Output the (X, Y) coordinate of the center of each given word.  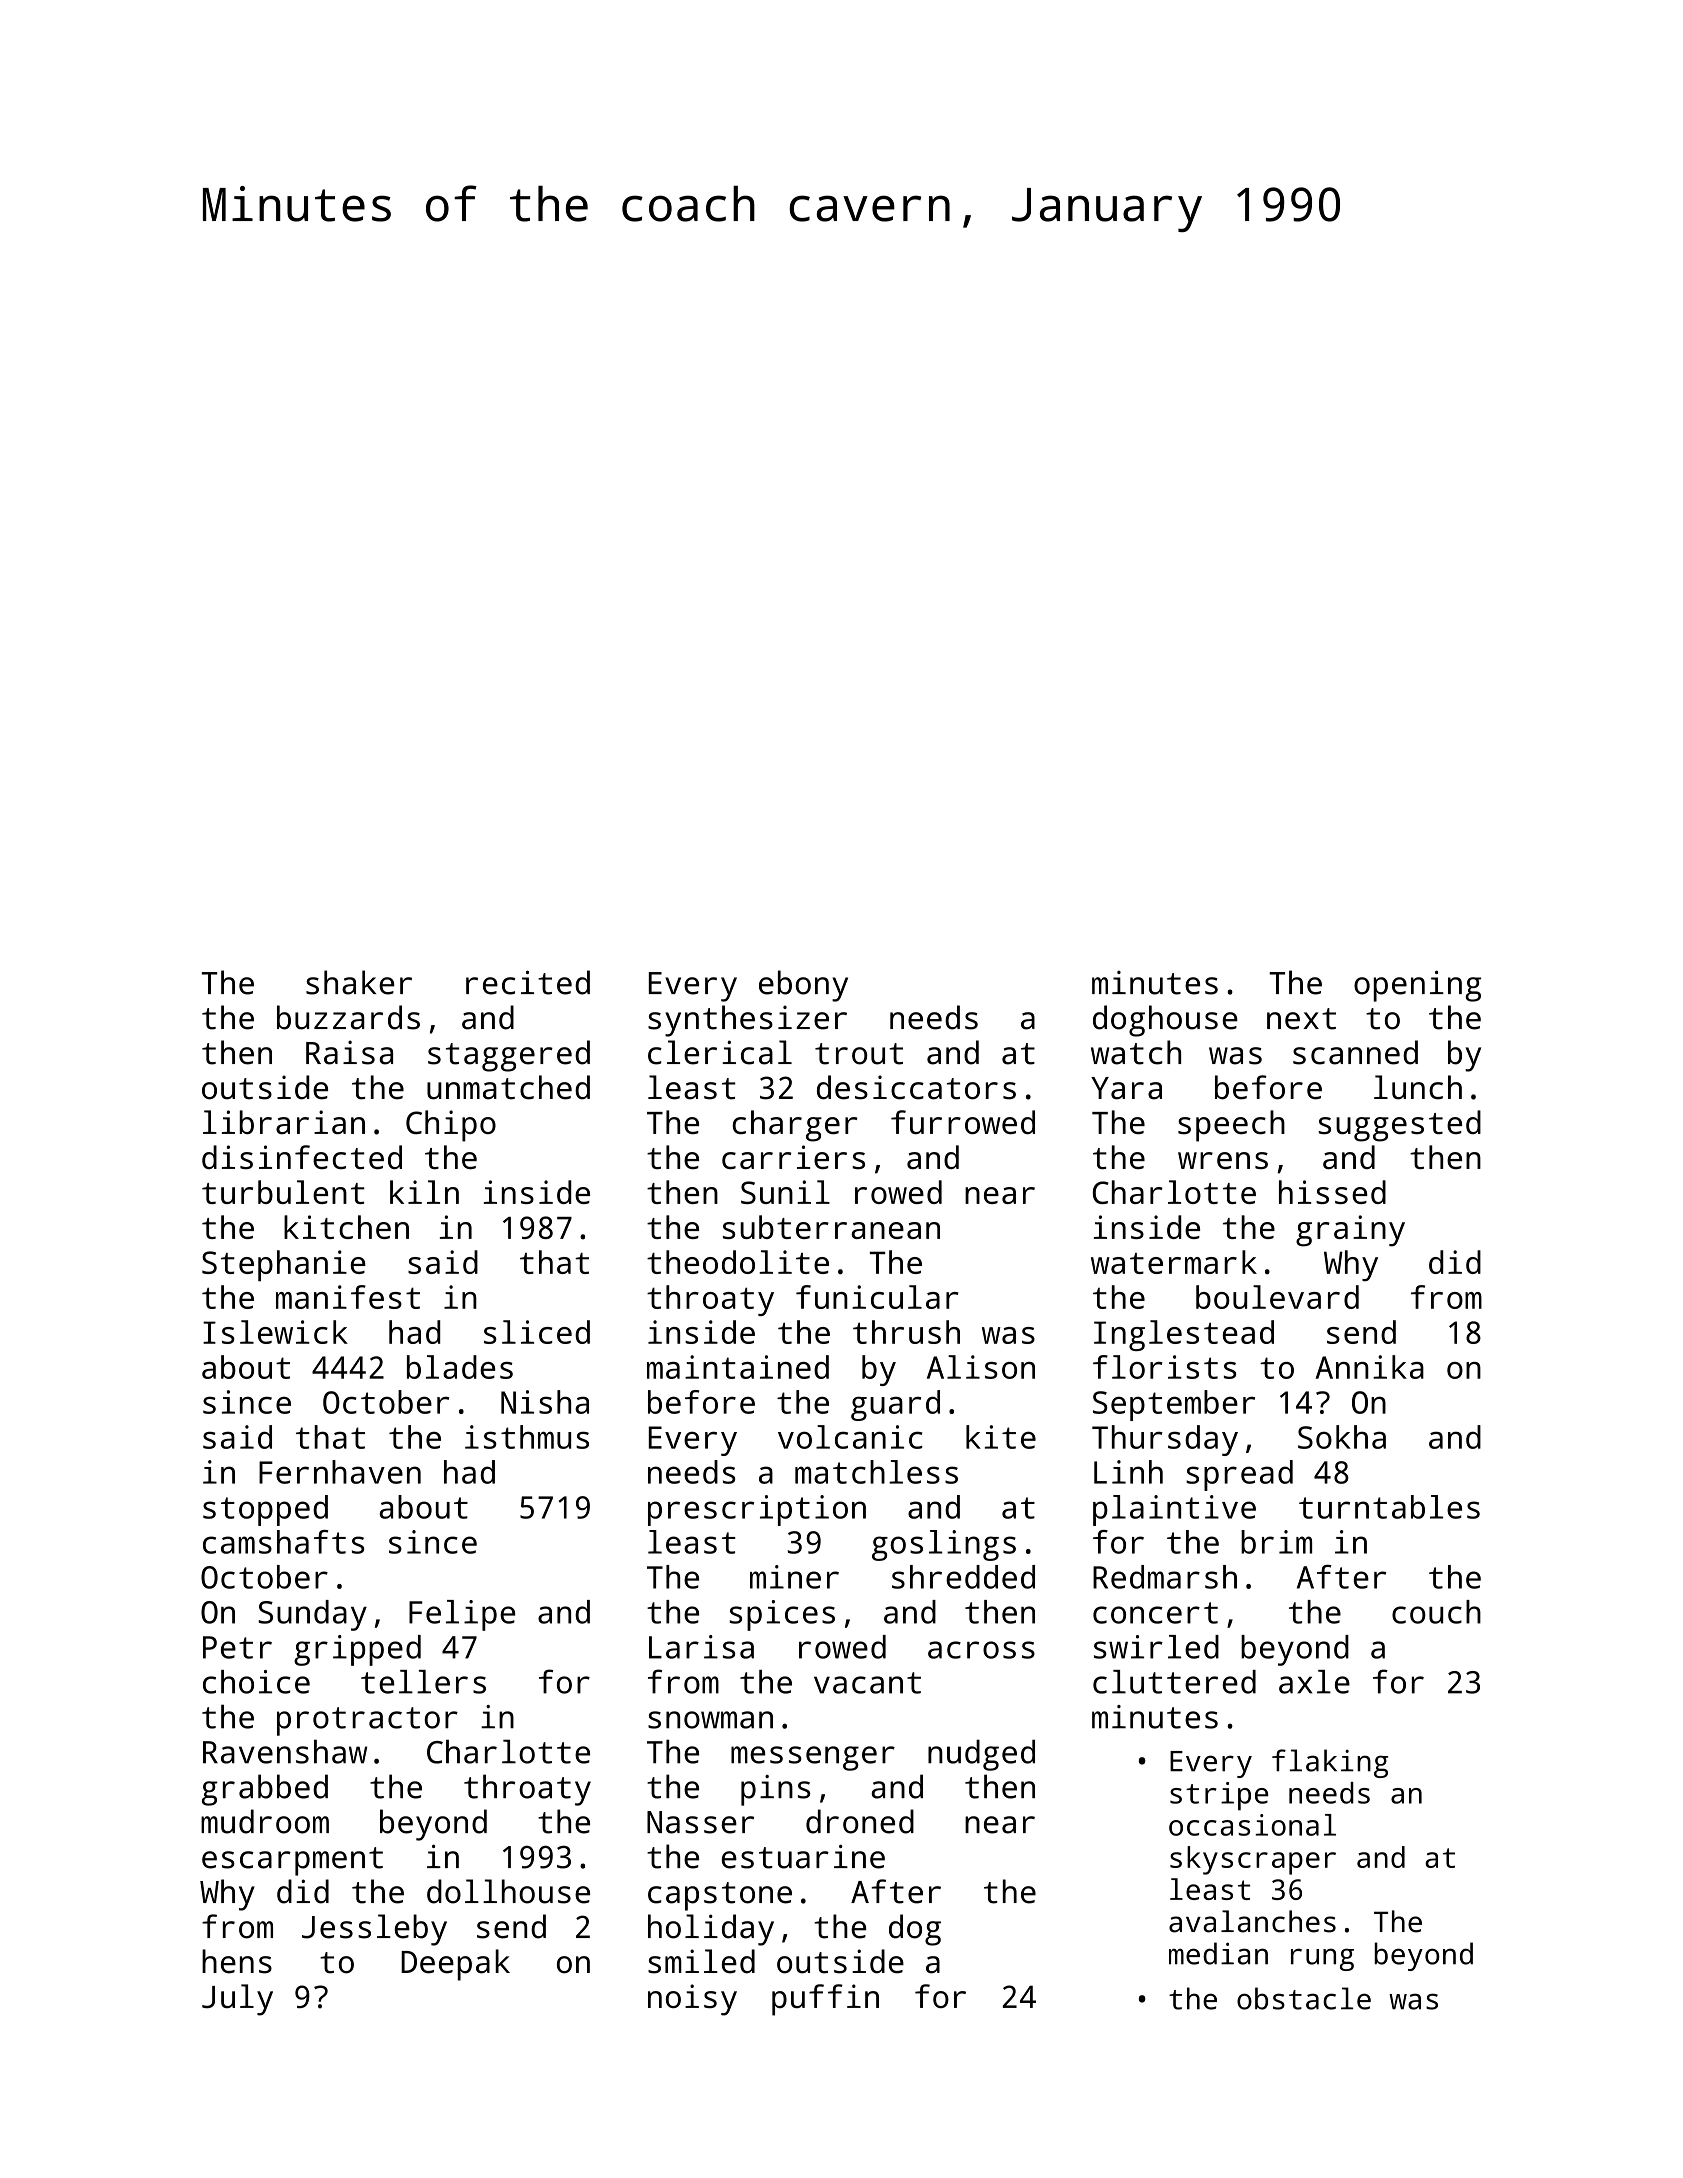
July (237, 2000)
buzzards (348, 1017)
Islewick (275, 1332)
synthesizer (747, 1021)
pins (775, 1790)
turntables (1389, 1507)
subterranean (831, 1227)
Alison (981, 1367)
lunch (1418, 1087)
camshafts (283, 1542)
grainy (1350, 1231)
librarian (284, 1122)
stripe (1219, 1796)
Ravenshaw (285, 1751)
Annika (1369, 1367)
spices (782, 1615)
